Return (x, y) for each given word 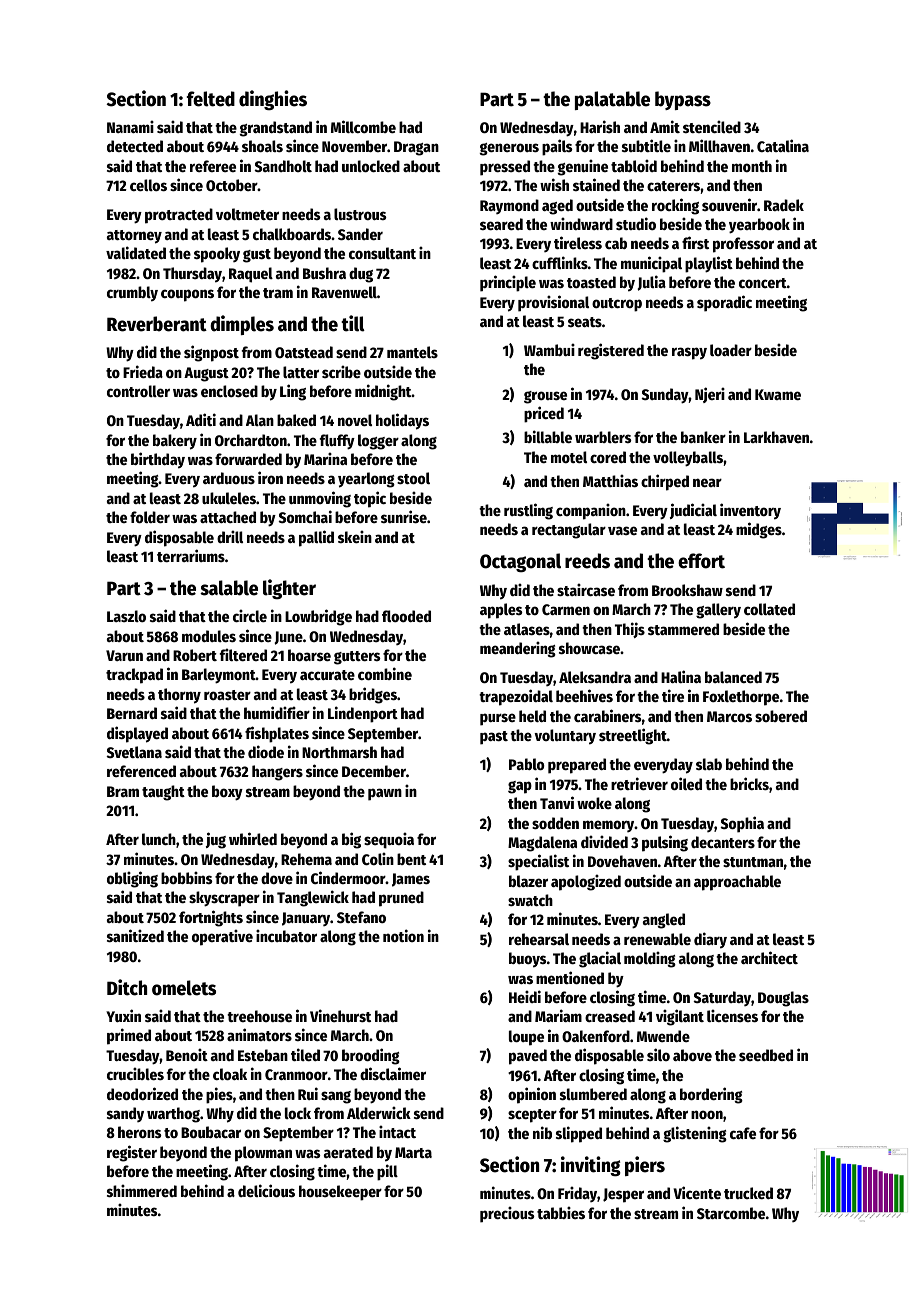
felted (211, 99)
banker (703, 437)
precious (507, 1214)
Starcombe (731, 1213)
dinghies (273, 100)
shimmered (142, 1190)
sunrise (404, 516)
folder (150, 517)
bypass (683, 100)
